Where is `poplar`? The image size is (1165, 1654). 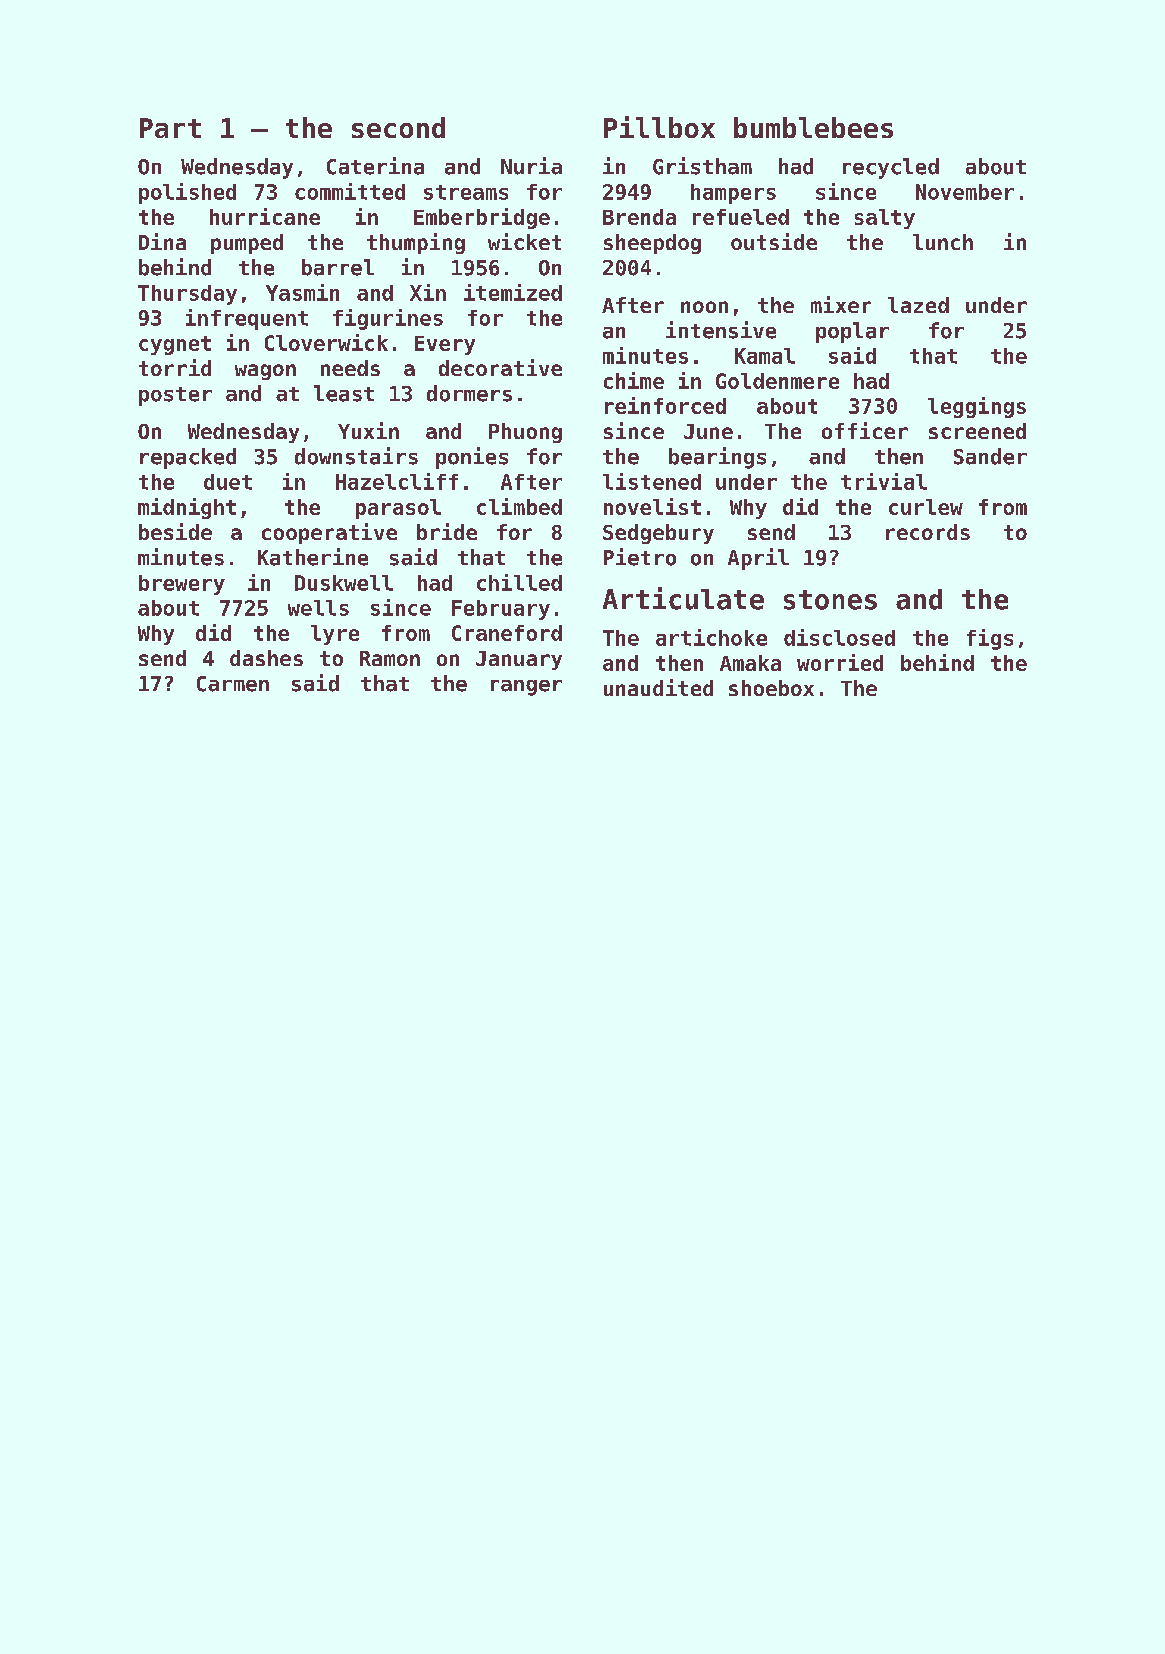 poplar is located at coordinates (852, 332).
